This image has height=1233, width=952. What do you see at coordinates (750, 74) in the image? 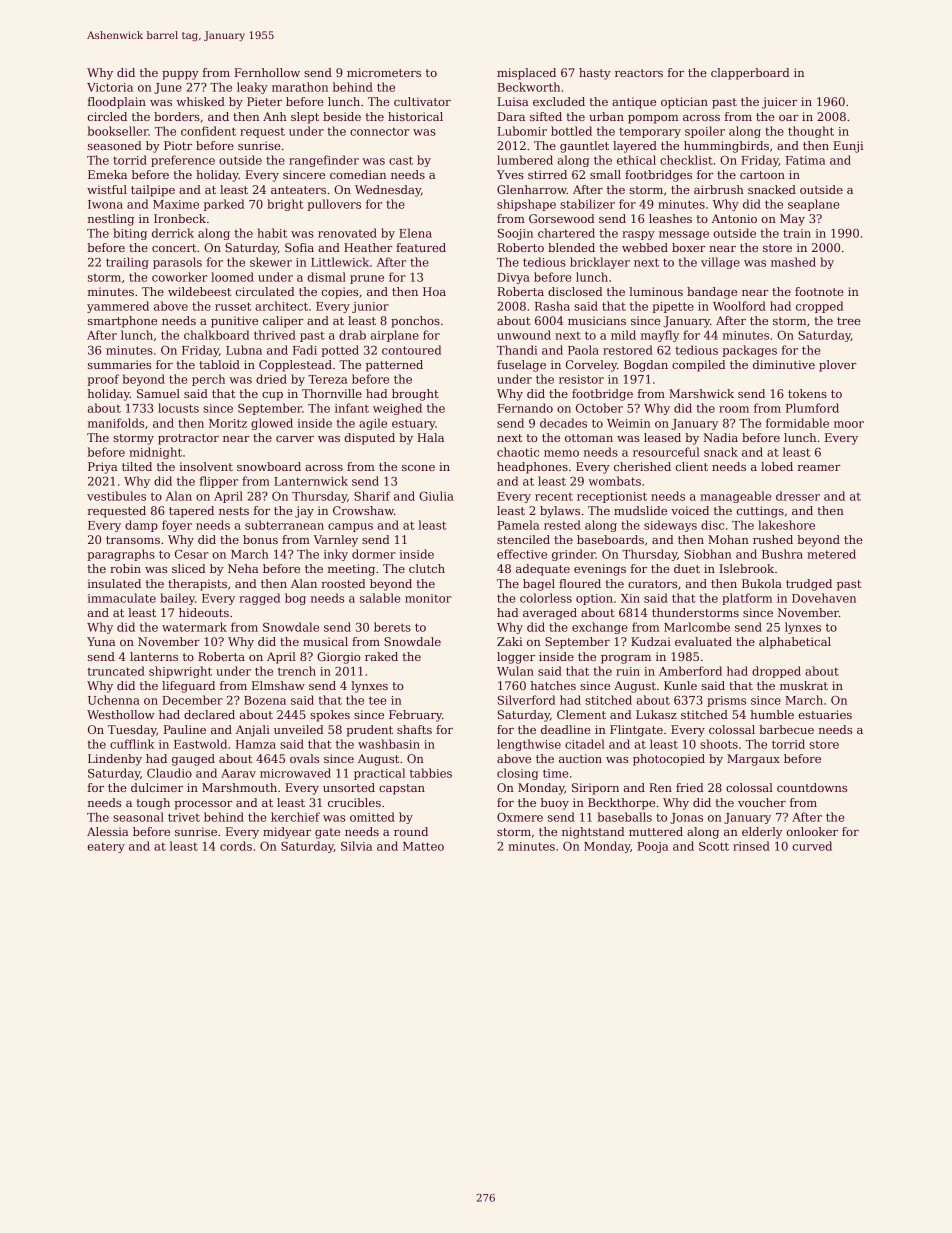
I see `clapperboard` at bounding box center [750, 74].
